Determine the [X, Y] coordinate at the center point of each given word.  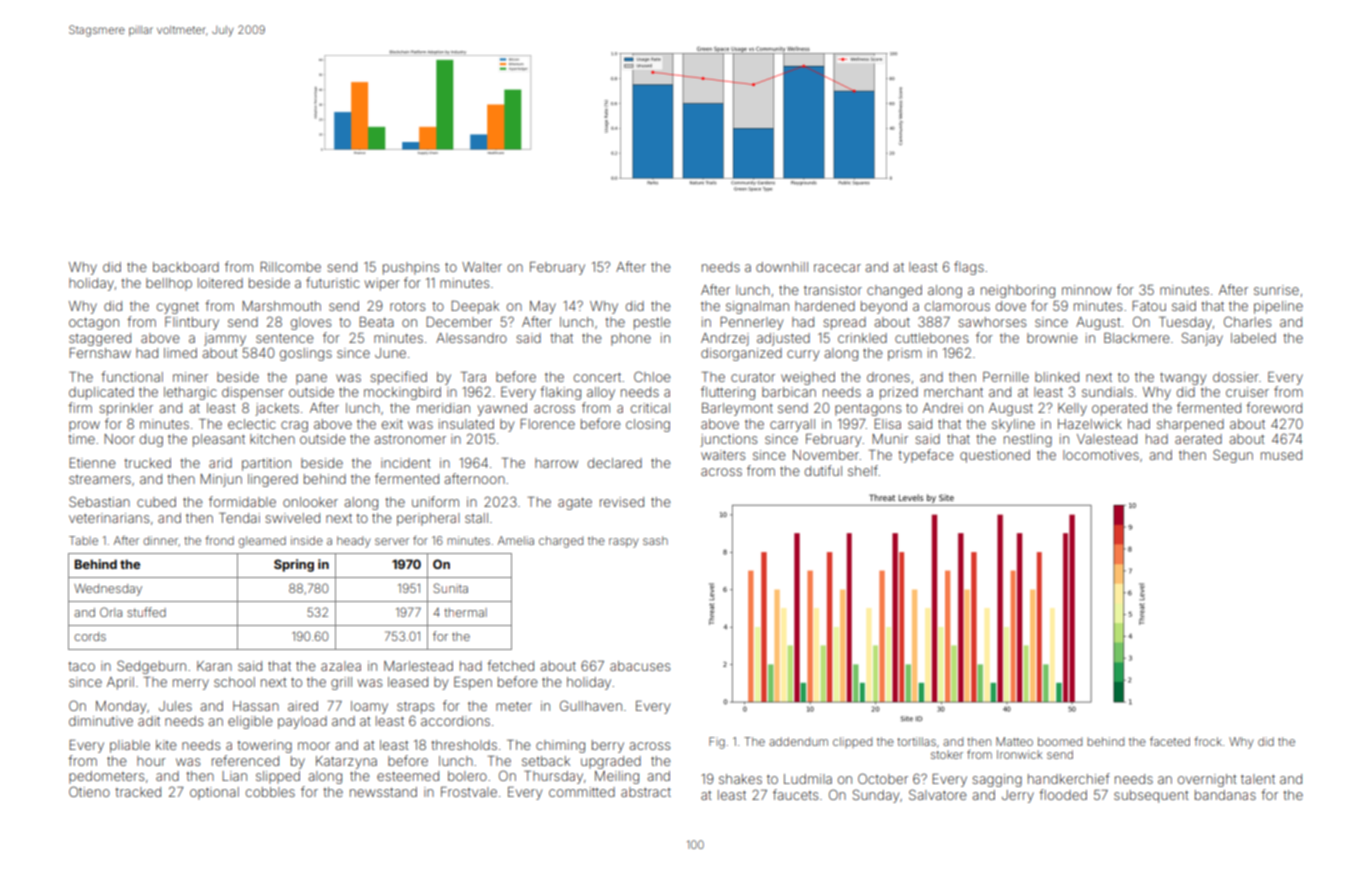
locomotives [1101, 455]
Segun [1233, 456]
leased [408, 682]
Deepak [475, 307]
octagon [94, 323]
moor [314, 746]
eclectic [252, 424]
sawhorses [992, 322]
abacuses [640, 666]
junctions [728, 440]
